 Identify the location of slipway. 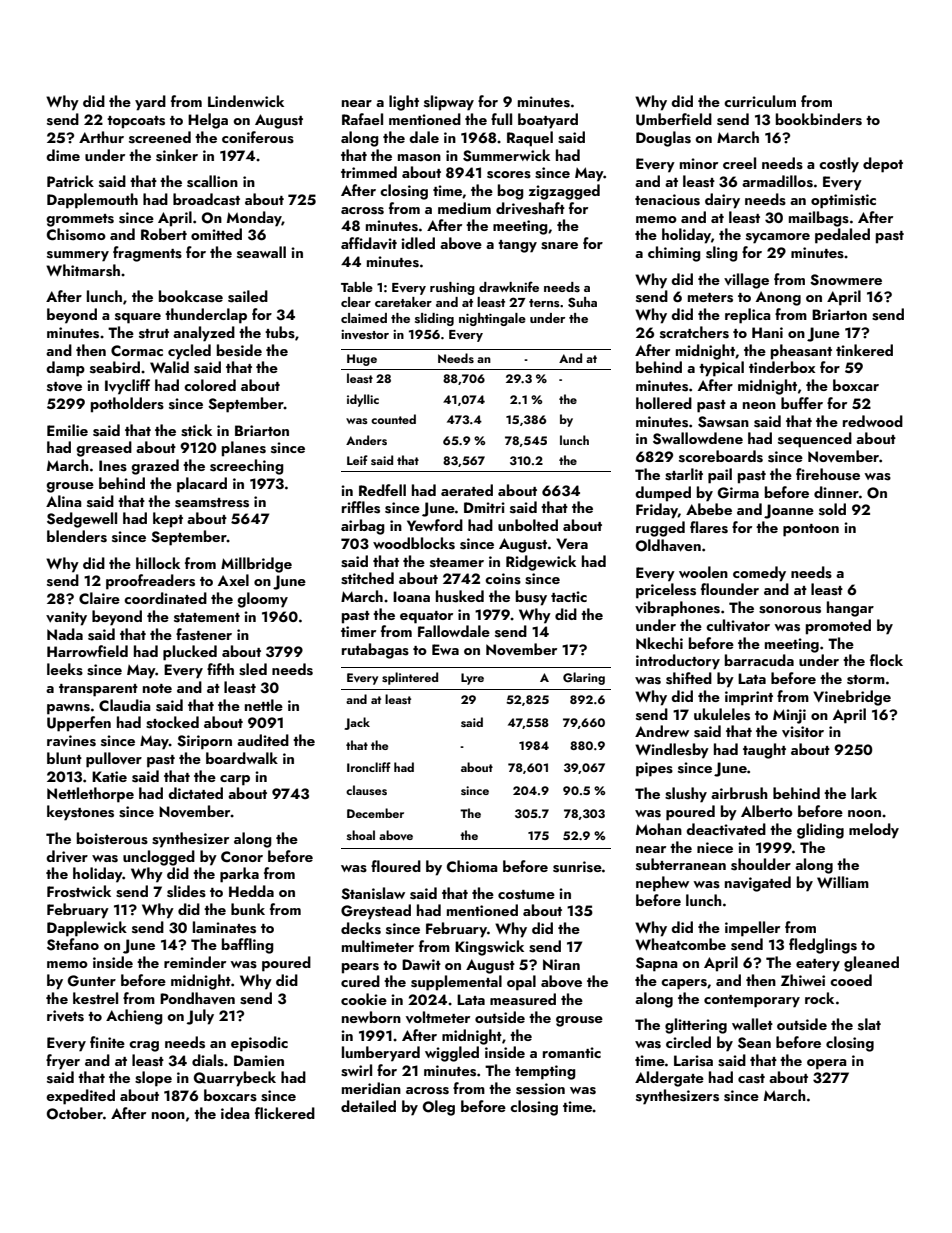
(449, 103).
